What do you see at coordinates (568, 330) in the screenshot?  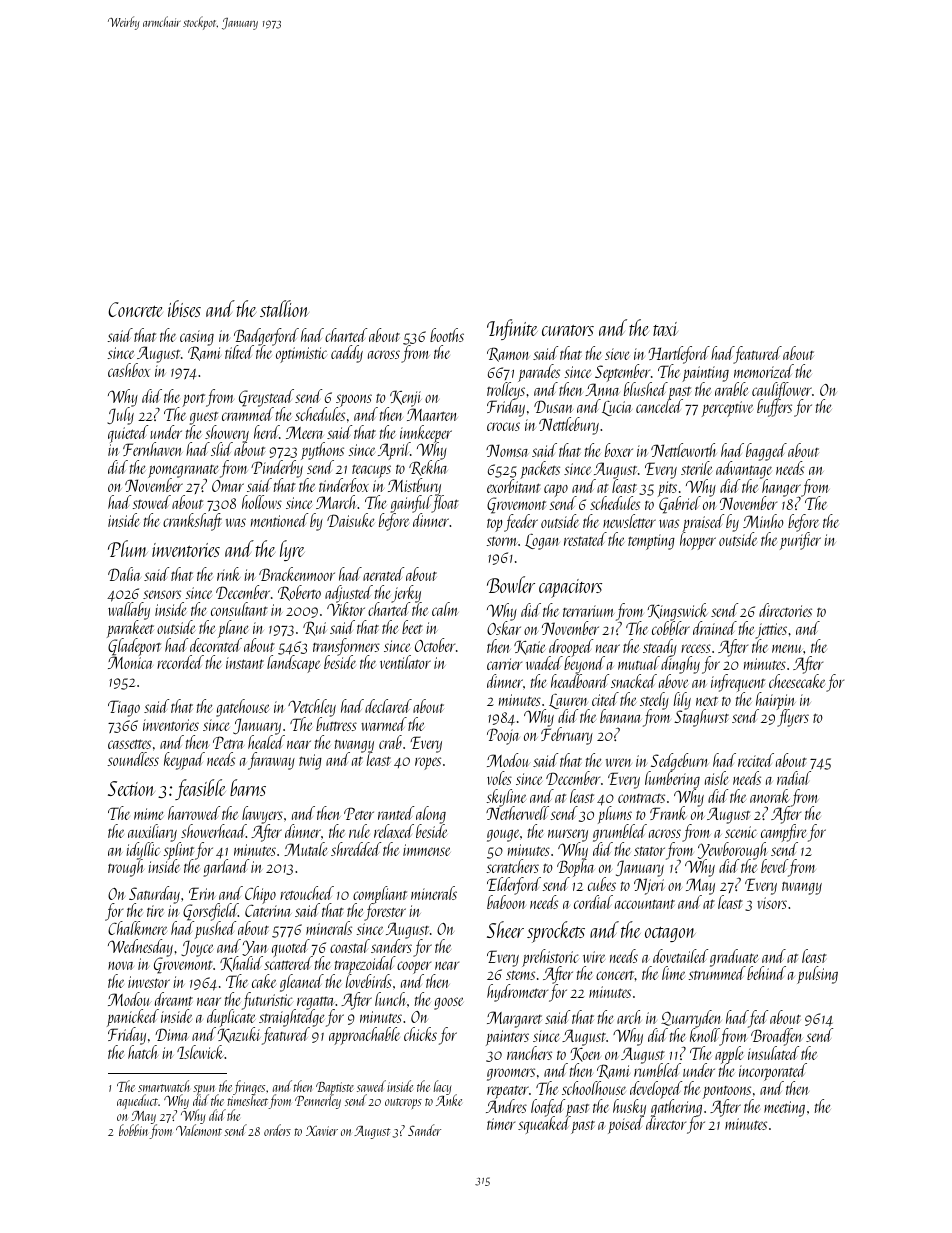 I see `curators` at bounding box center [568, 330].
